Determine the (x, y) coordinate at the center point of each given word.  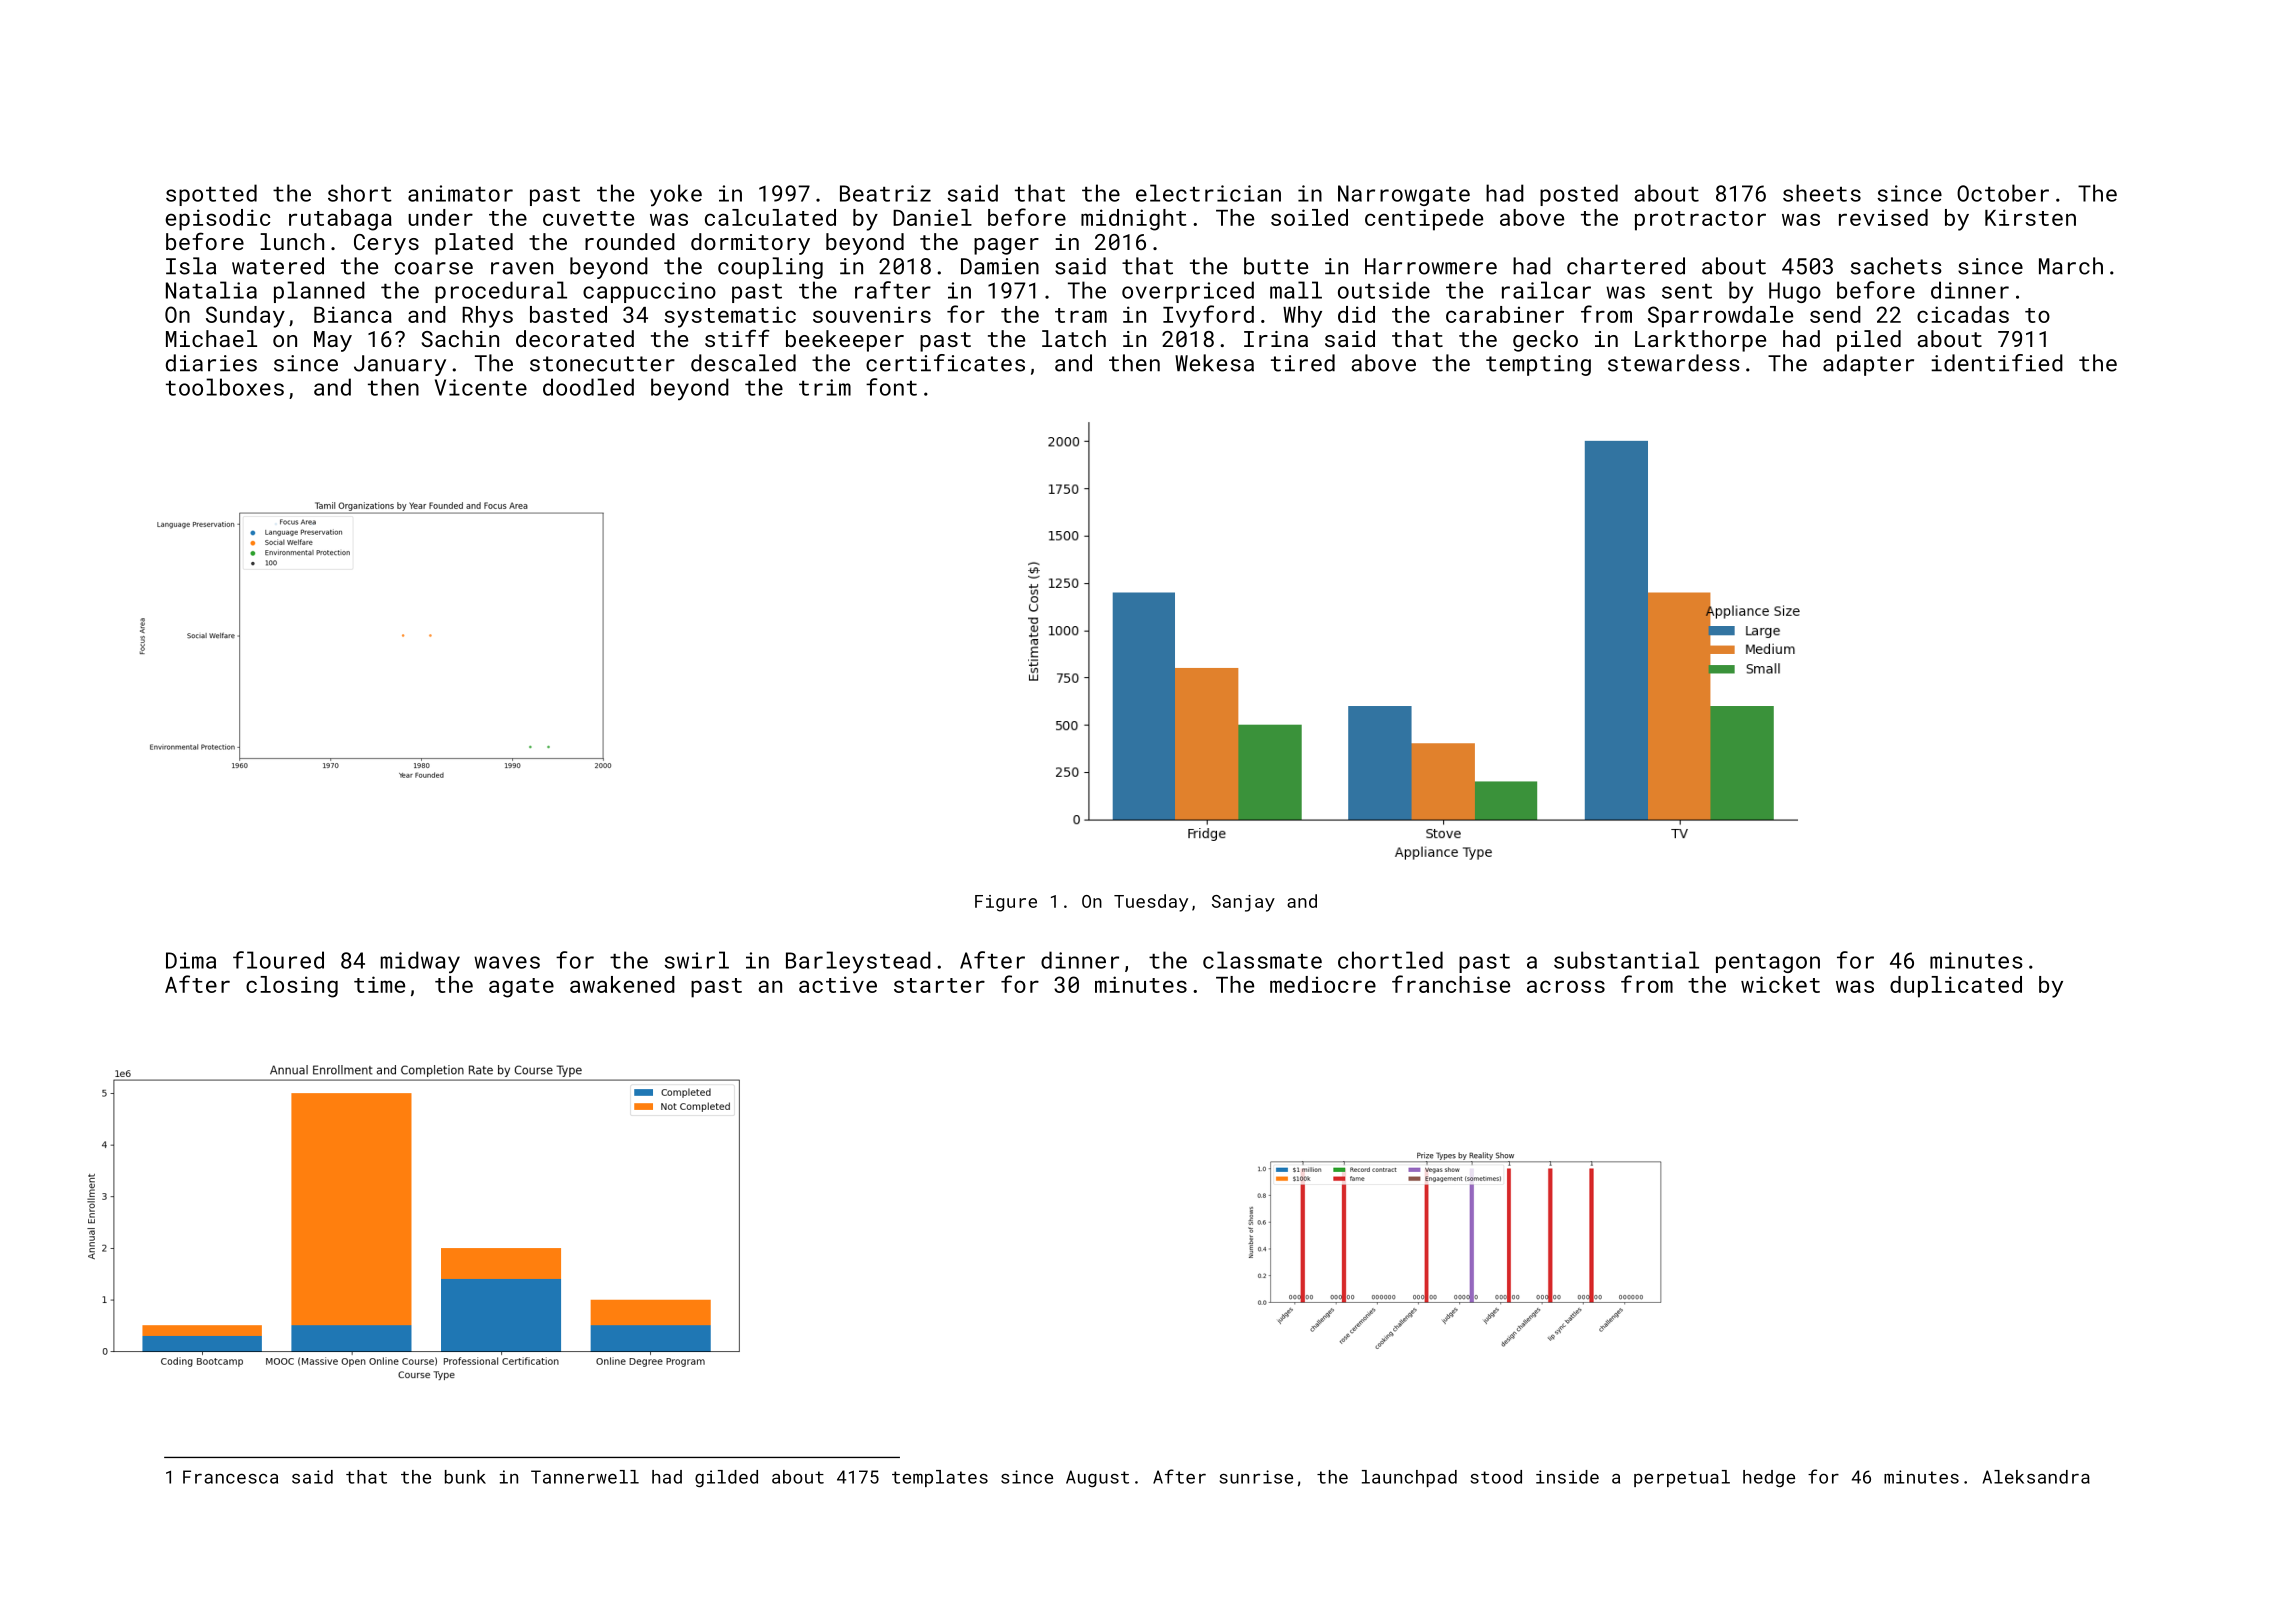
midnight (1134, 220)
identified (1997, 363)
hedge (1769, 1479)
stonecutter (602, 364)
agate (521, 988)
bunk (465, 1477)
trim (825, 387)
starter (939, 985)
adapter (1868, 365)
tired (1303, 363)
